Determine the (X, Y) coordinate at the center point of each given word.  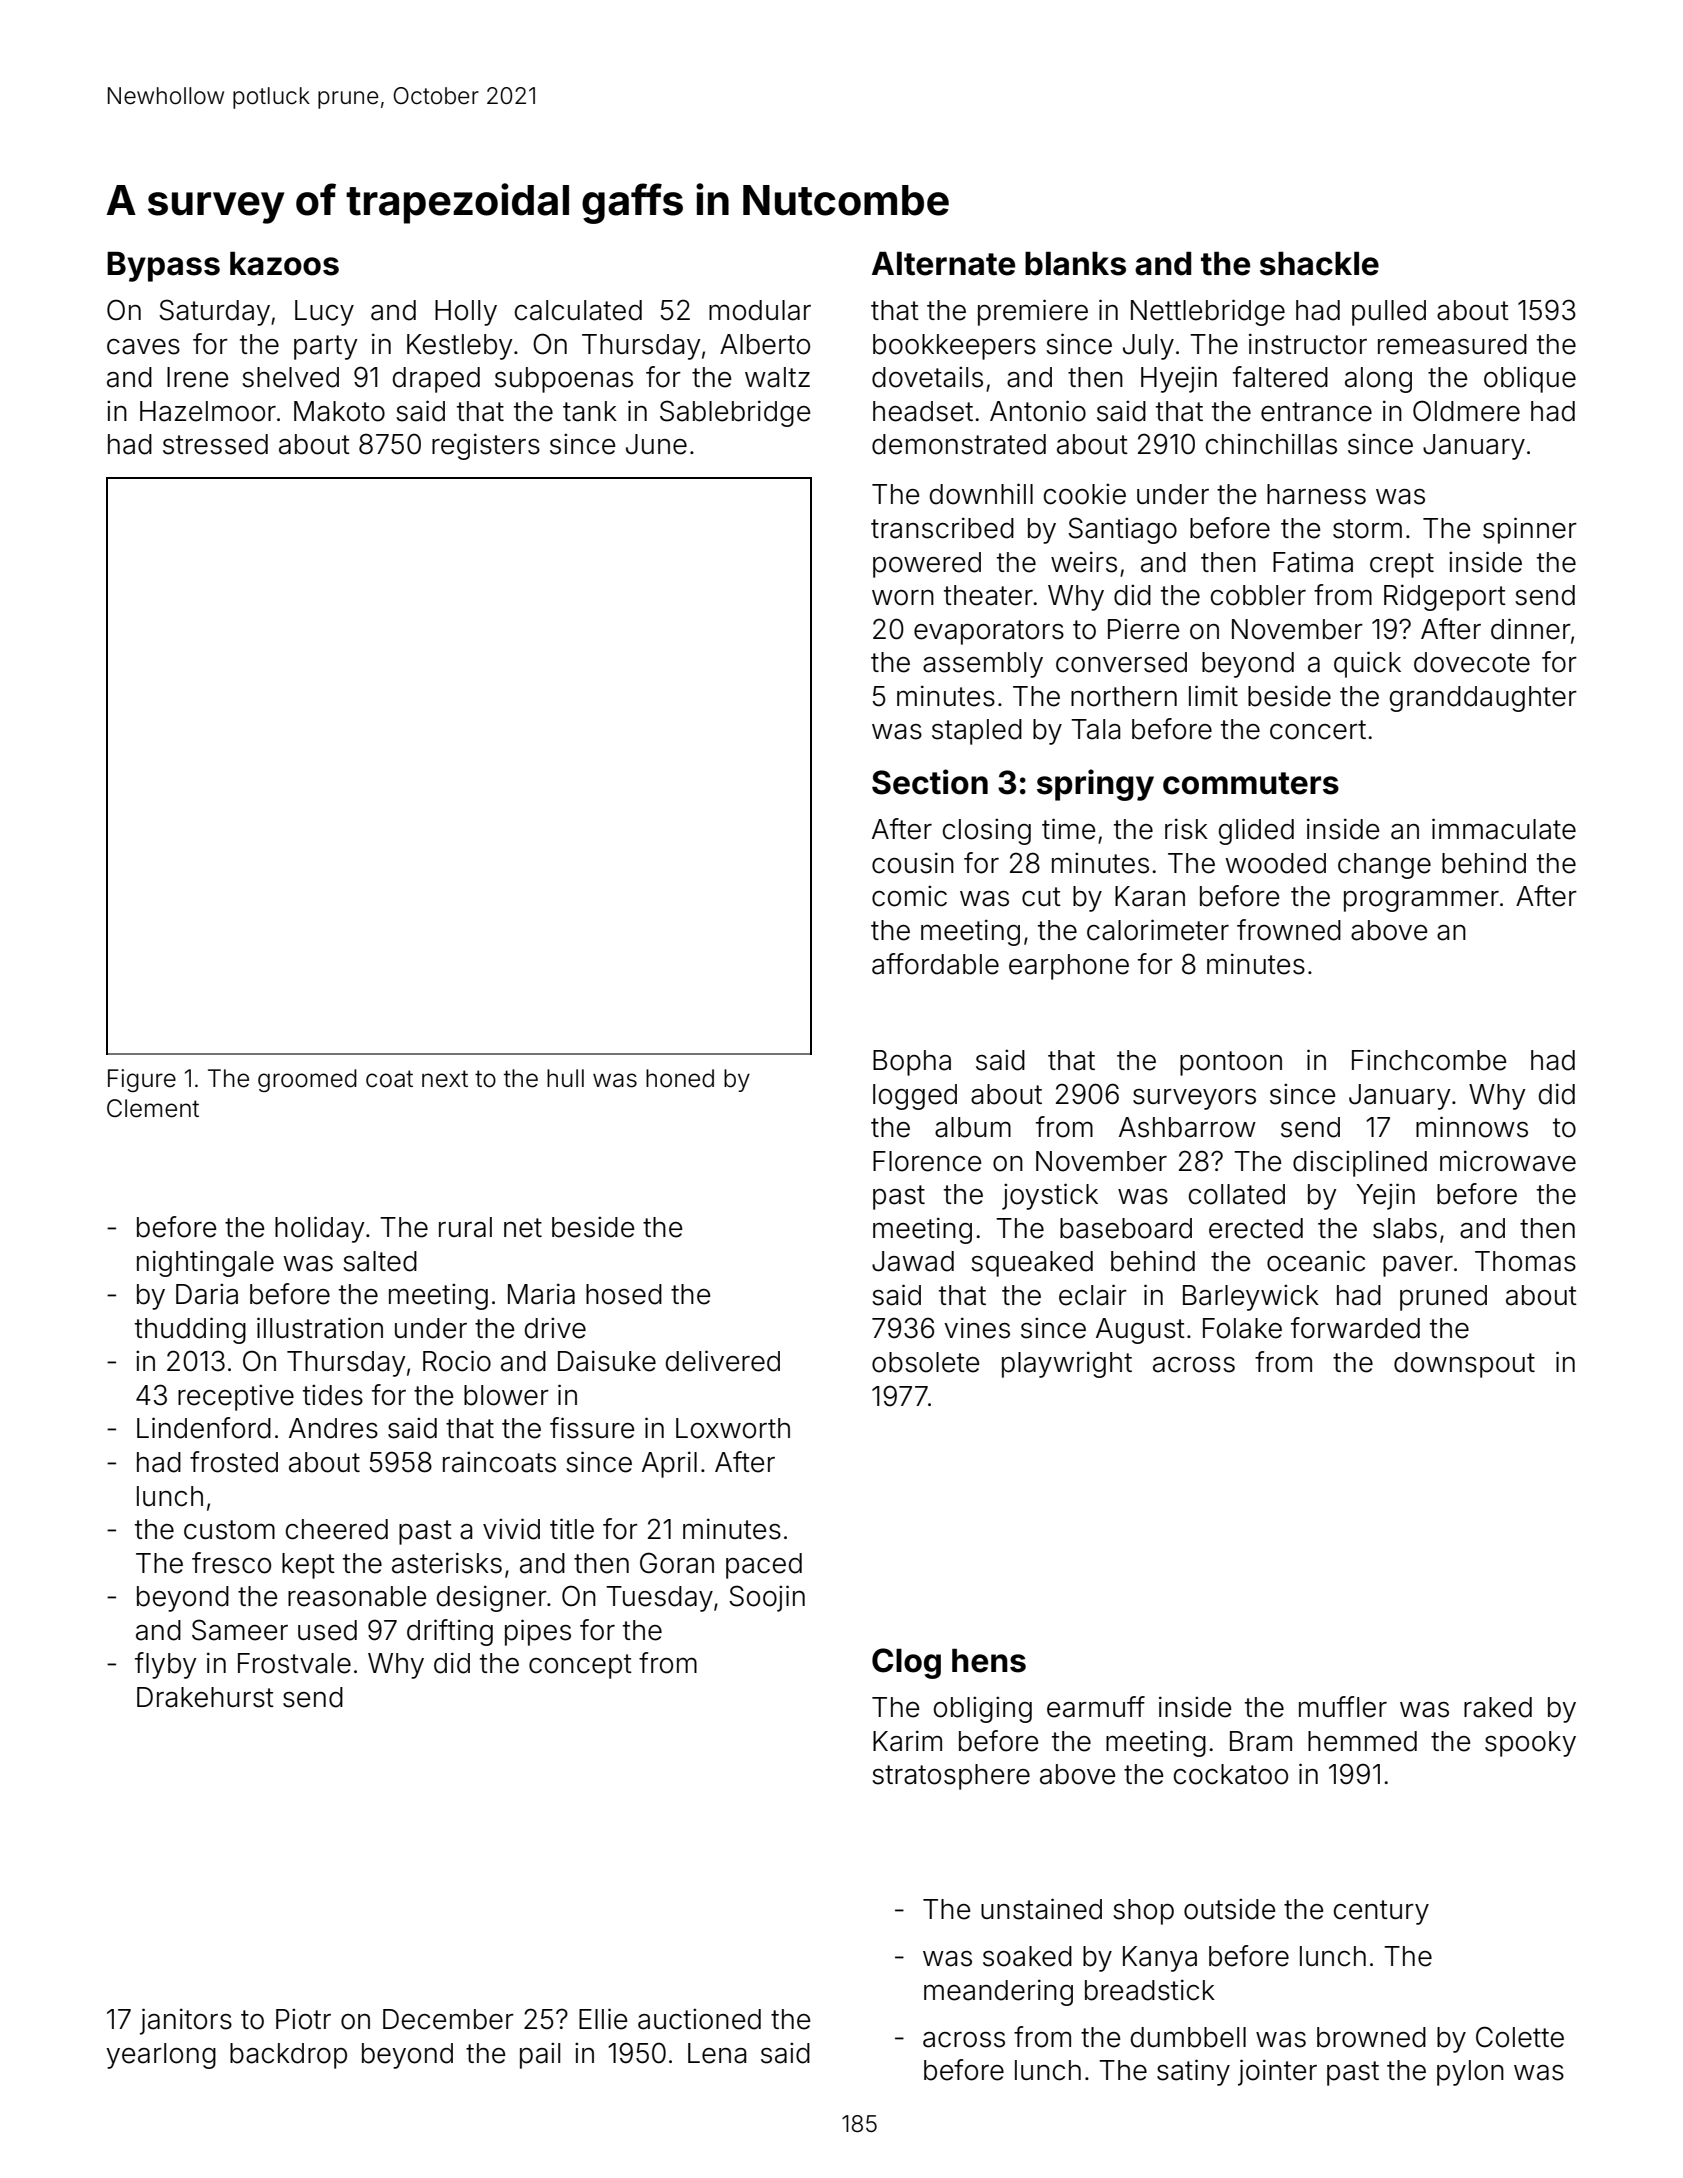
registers (486, 446)
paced (764, 1566)
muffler (1343, 1707)
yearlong (161, 2056)
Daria (207, 1294)
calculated (578, 310)
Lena (717, 2053)
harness (1316, 494)
